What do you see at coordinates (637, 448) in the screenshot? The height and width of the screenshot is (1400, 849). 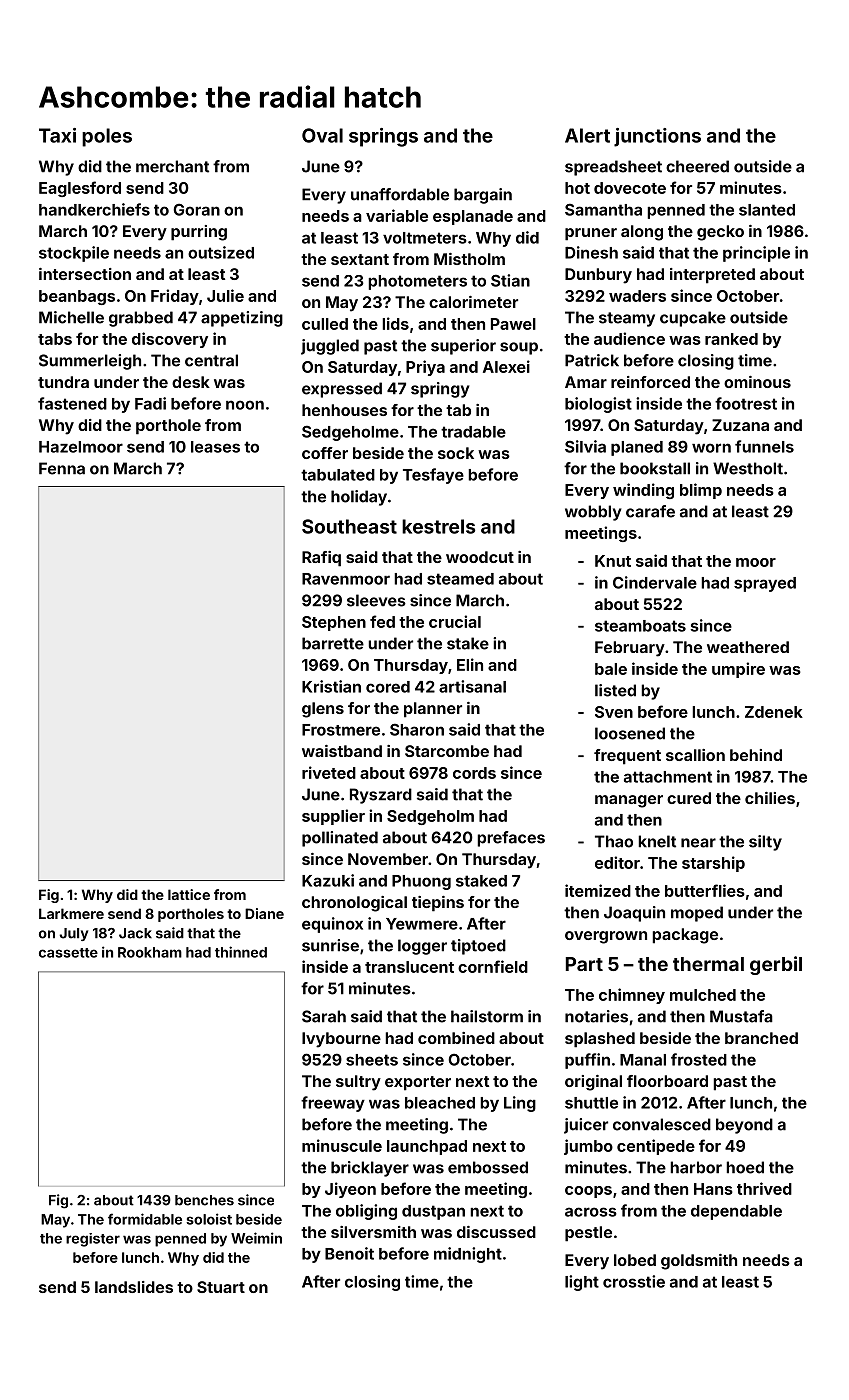 I see `planed` at bounding box center [637, 448].
